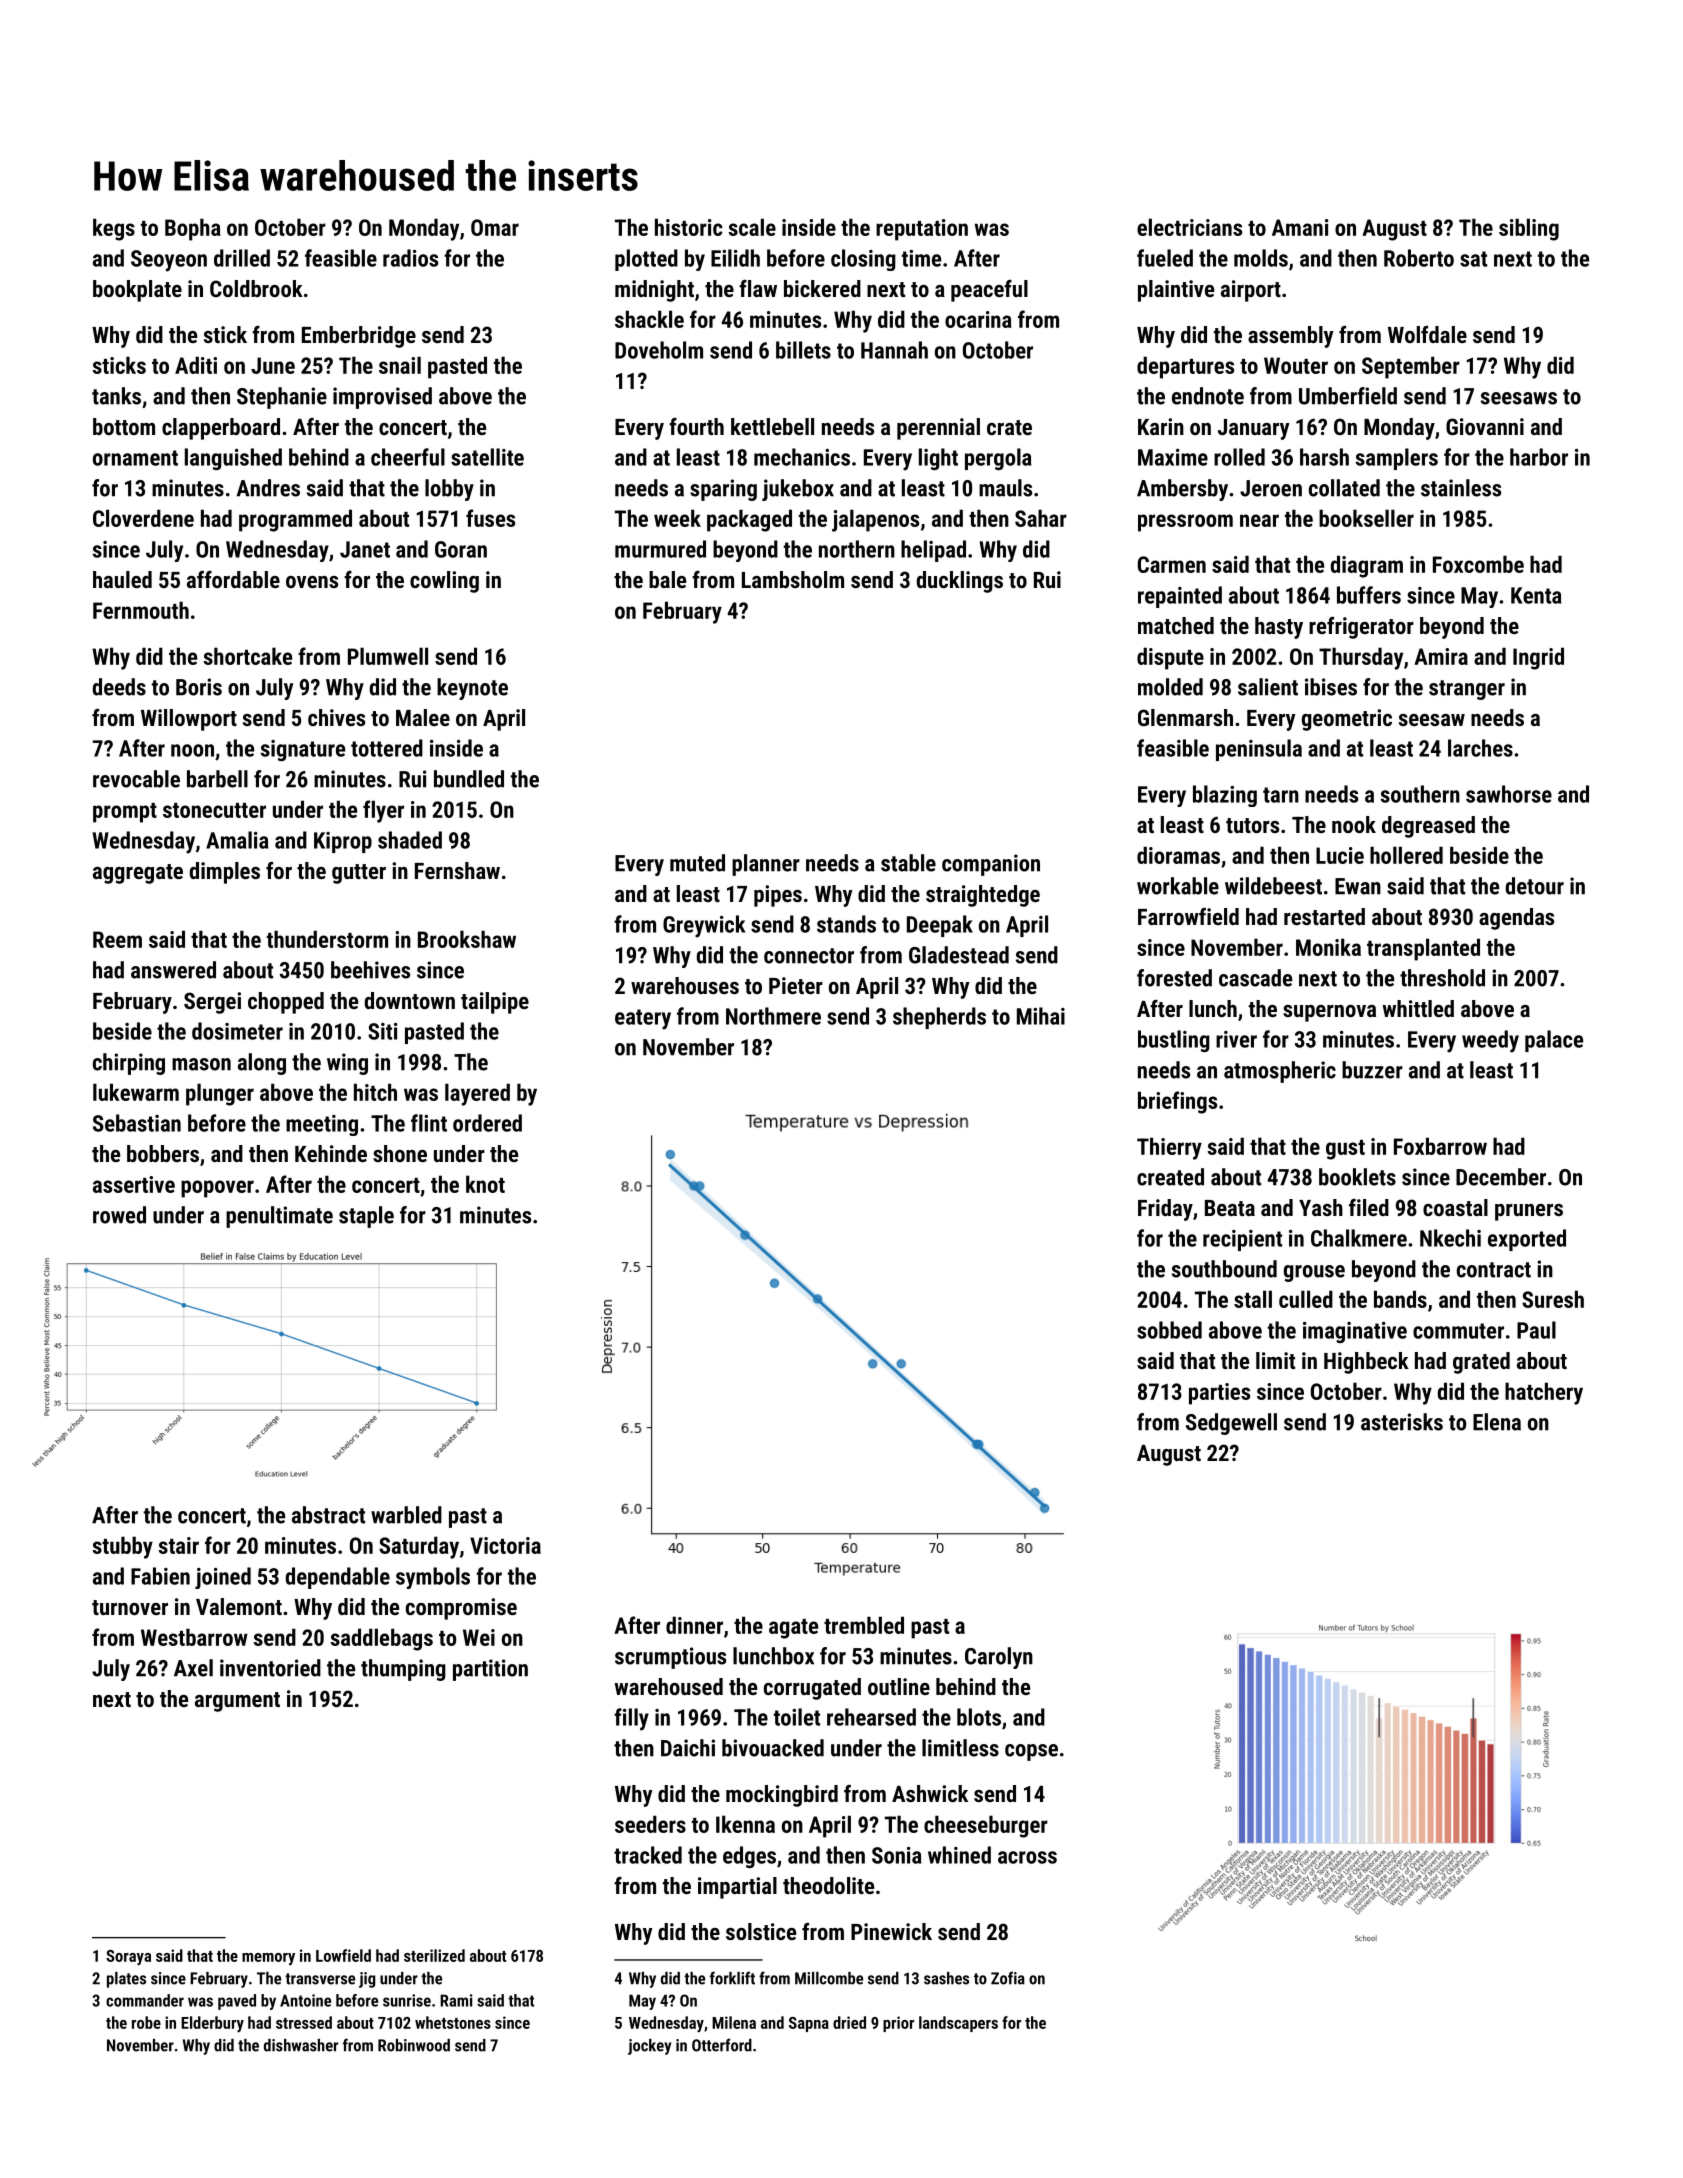 This screenshot has width=1683, height=2178. Describe the element at coordinates (793, 579) in the screenshot. I see `Lambsholm` at that location.
